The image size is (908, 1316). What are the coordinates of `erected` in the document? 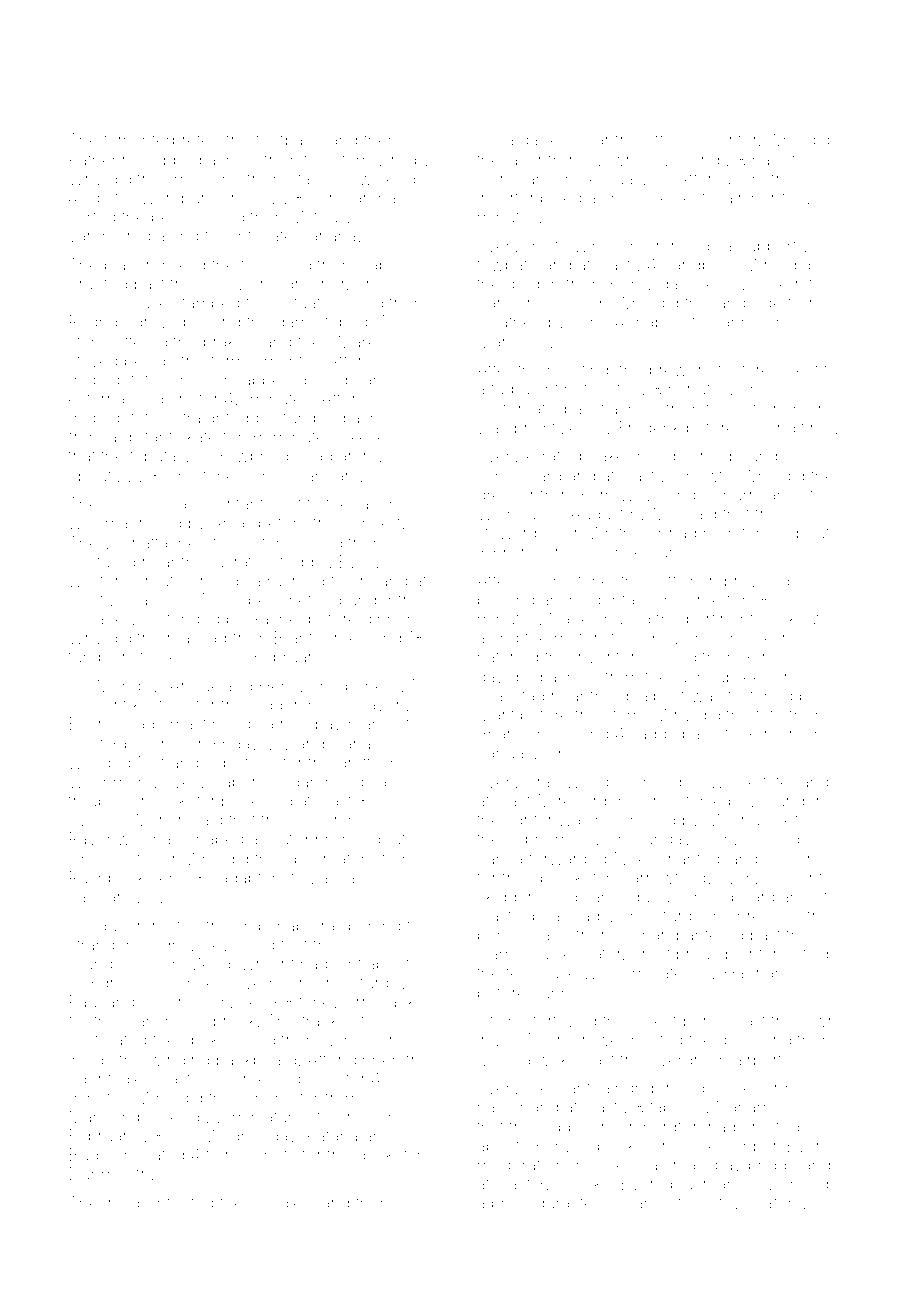 It's located at (770, 1126).
